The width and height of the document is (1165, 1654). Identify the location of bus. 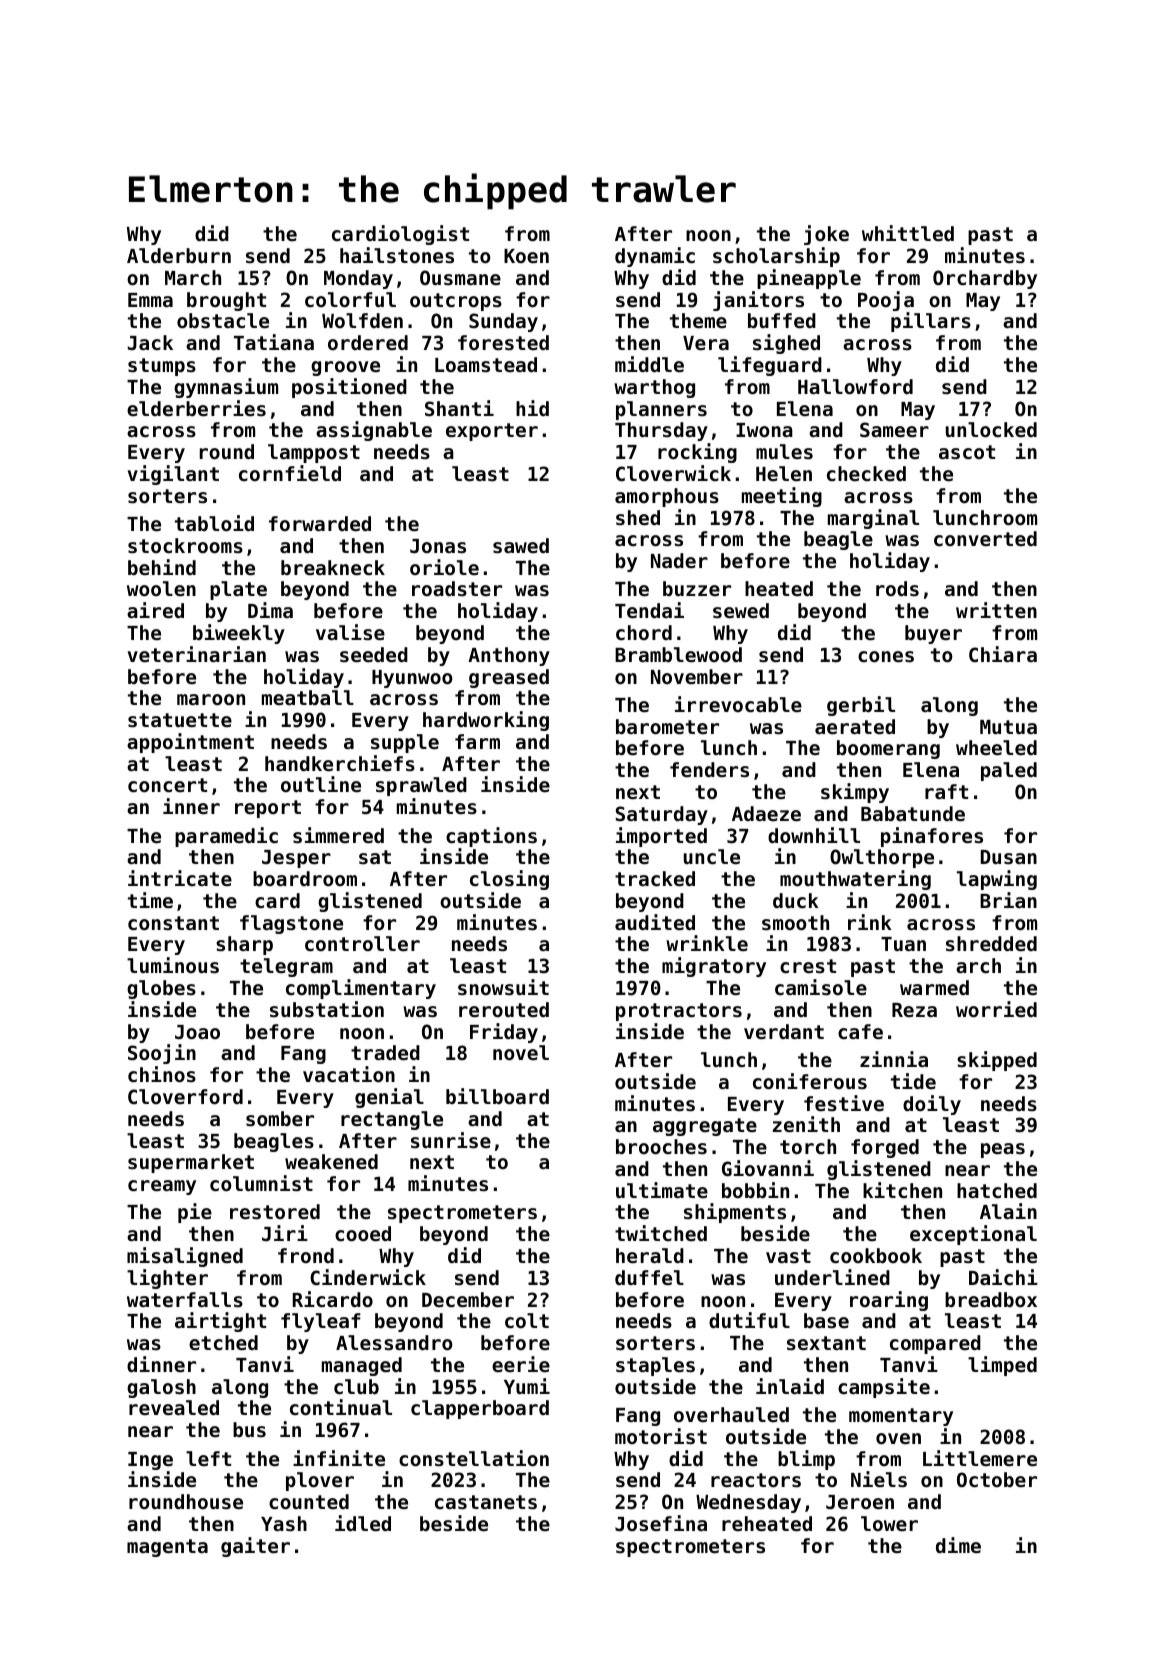
(249, 1430).
